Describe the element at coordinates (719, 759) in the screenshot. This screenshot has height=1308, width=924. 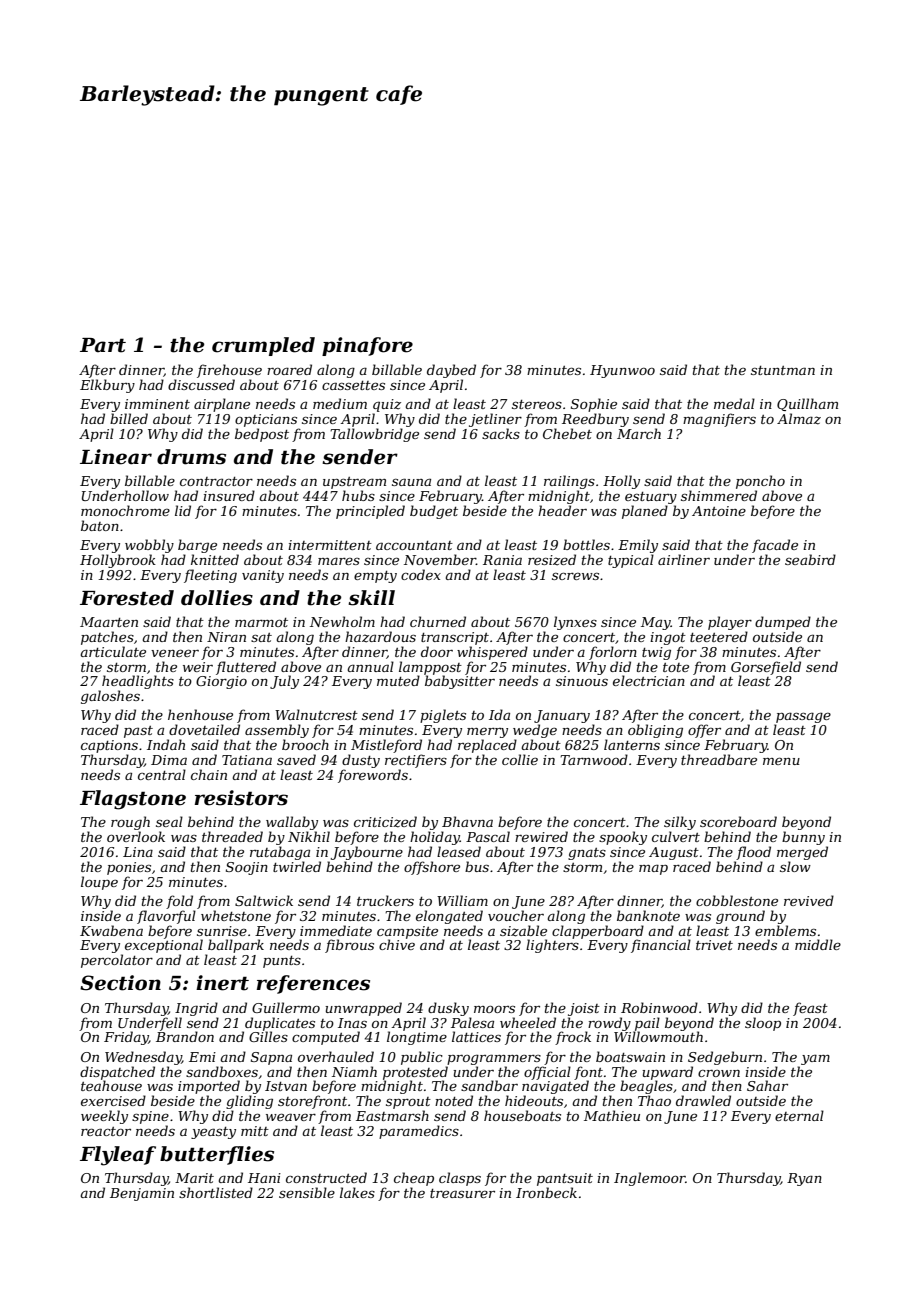
I see `threadbare` at that location.
